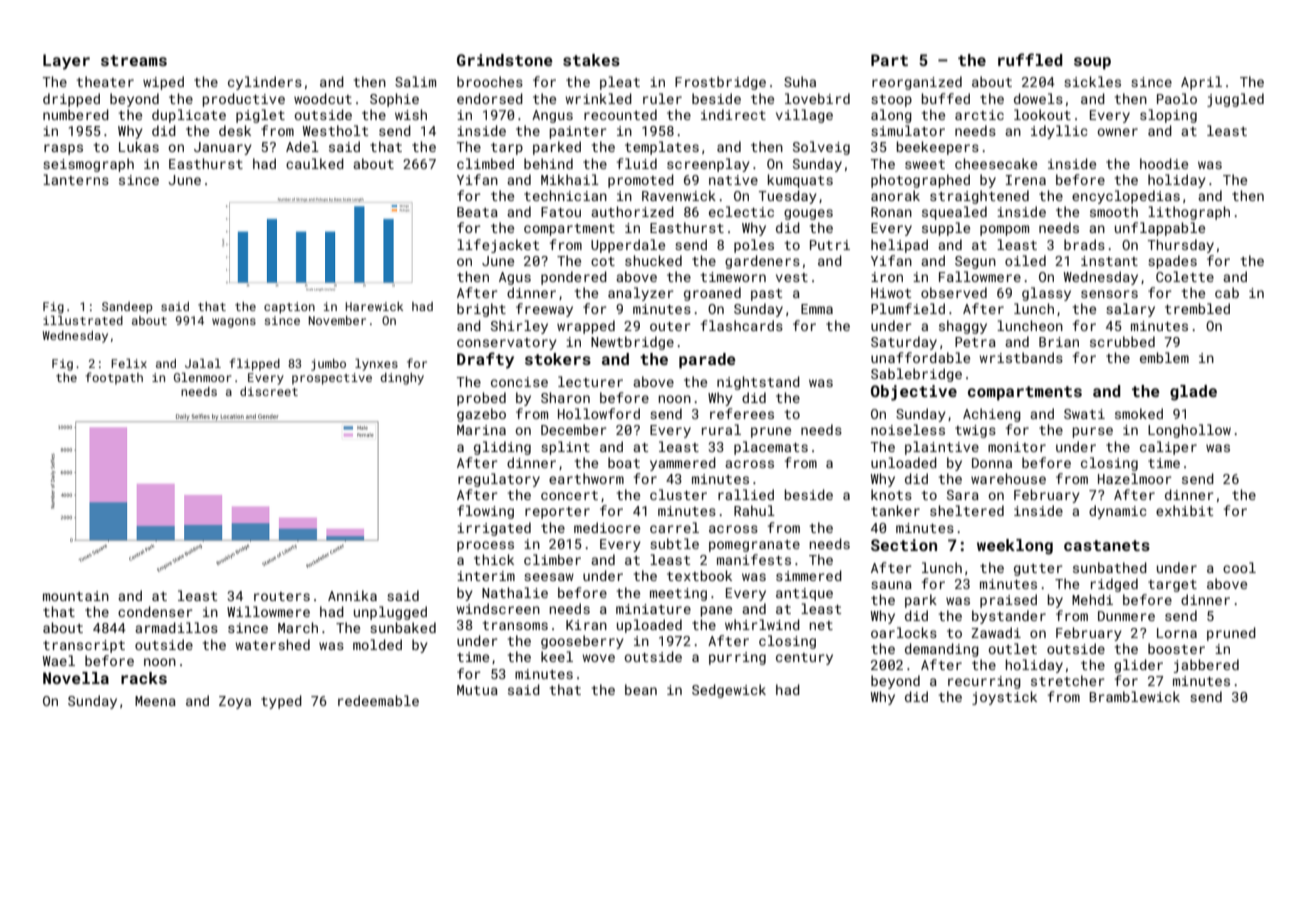  I want to click on brooches, so click(490, 81).
